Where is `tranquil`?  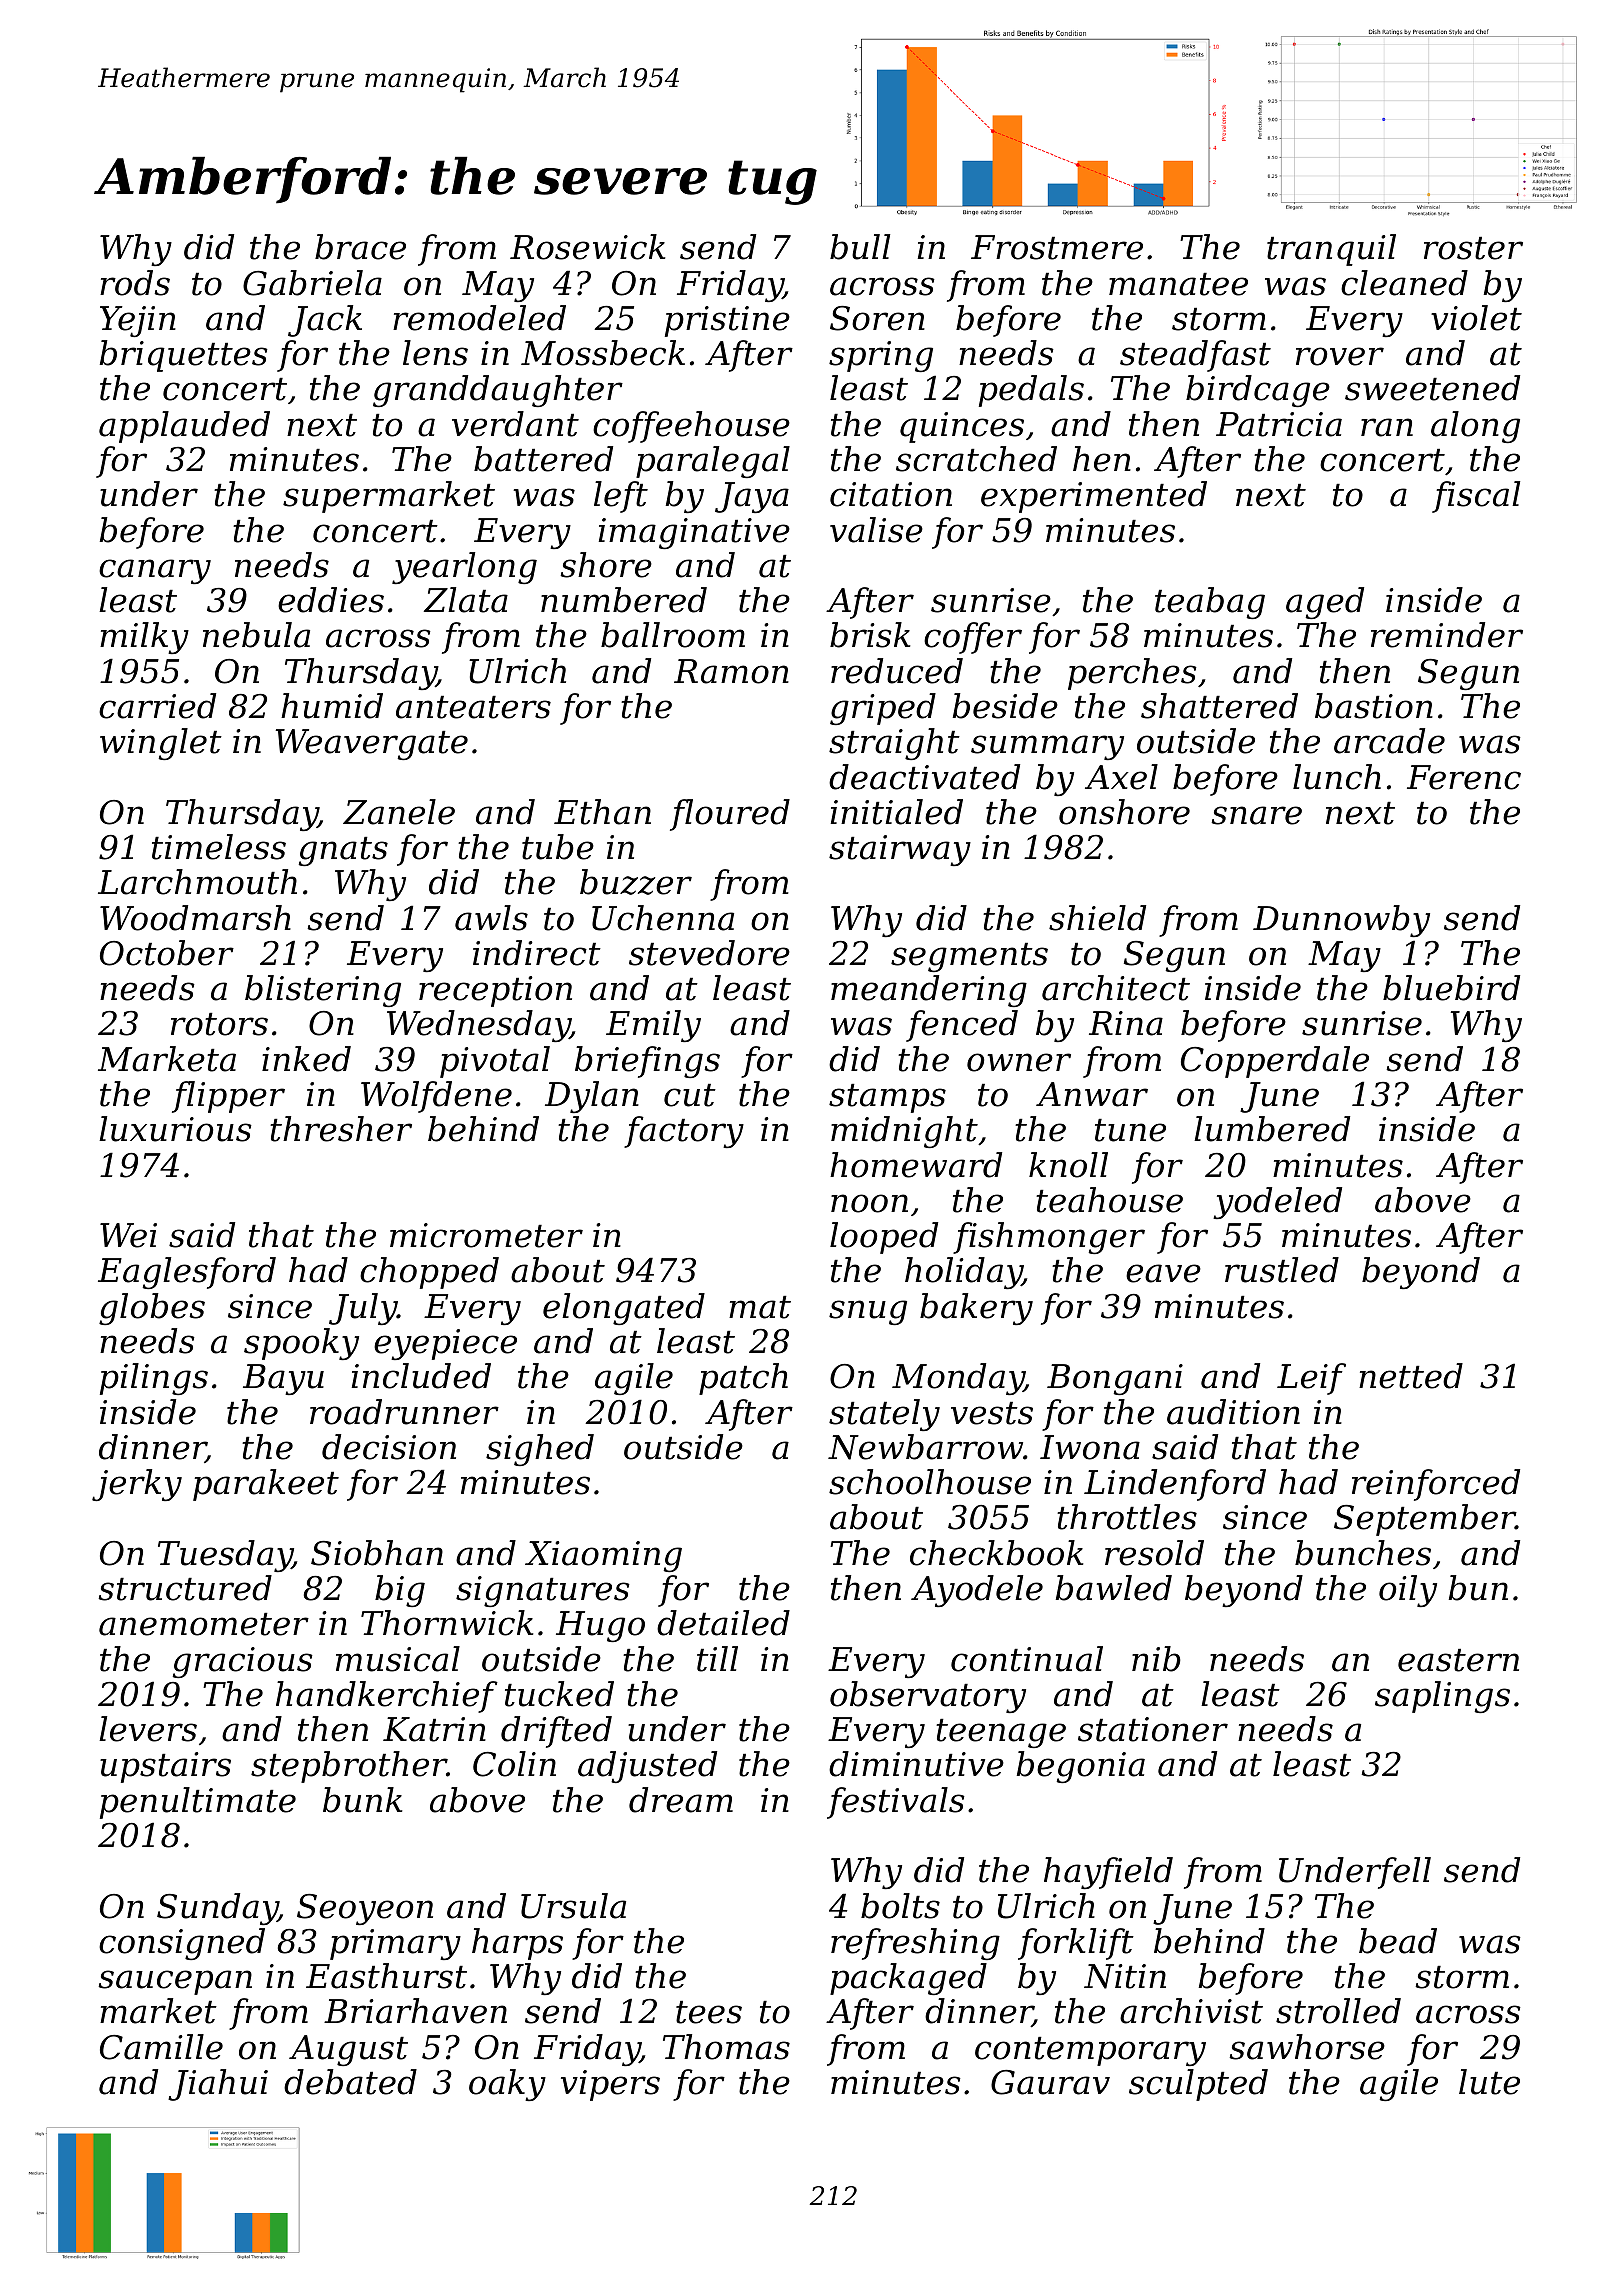
tranquil is located at coordinates (1331, 250).
